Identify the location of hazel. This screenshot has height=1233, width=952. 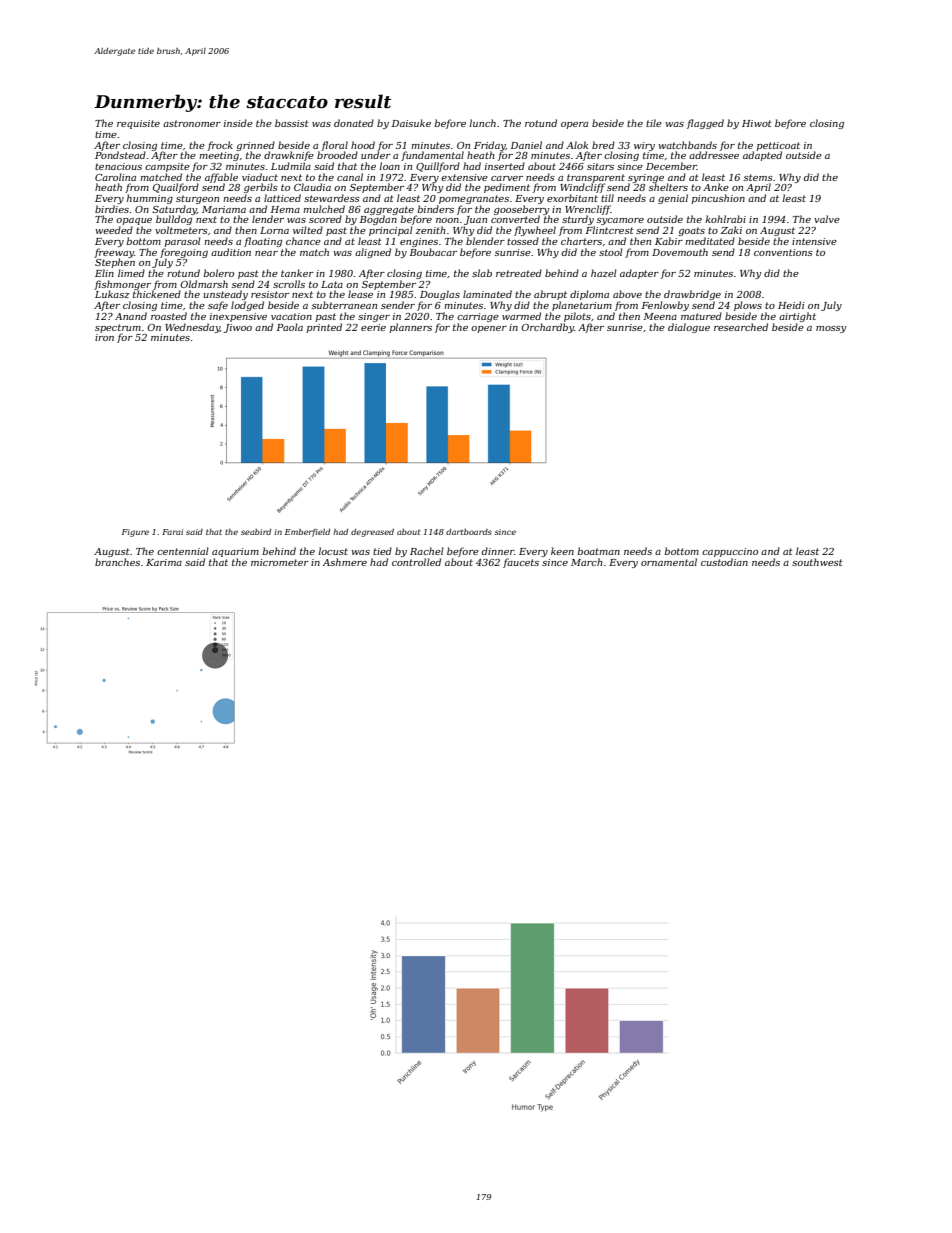
(604, 273).
